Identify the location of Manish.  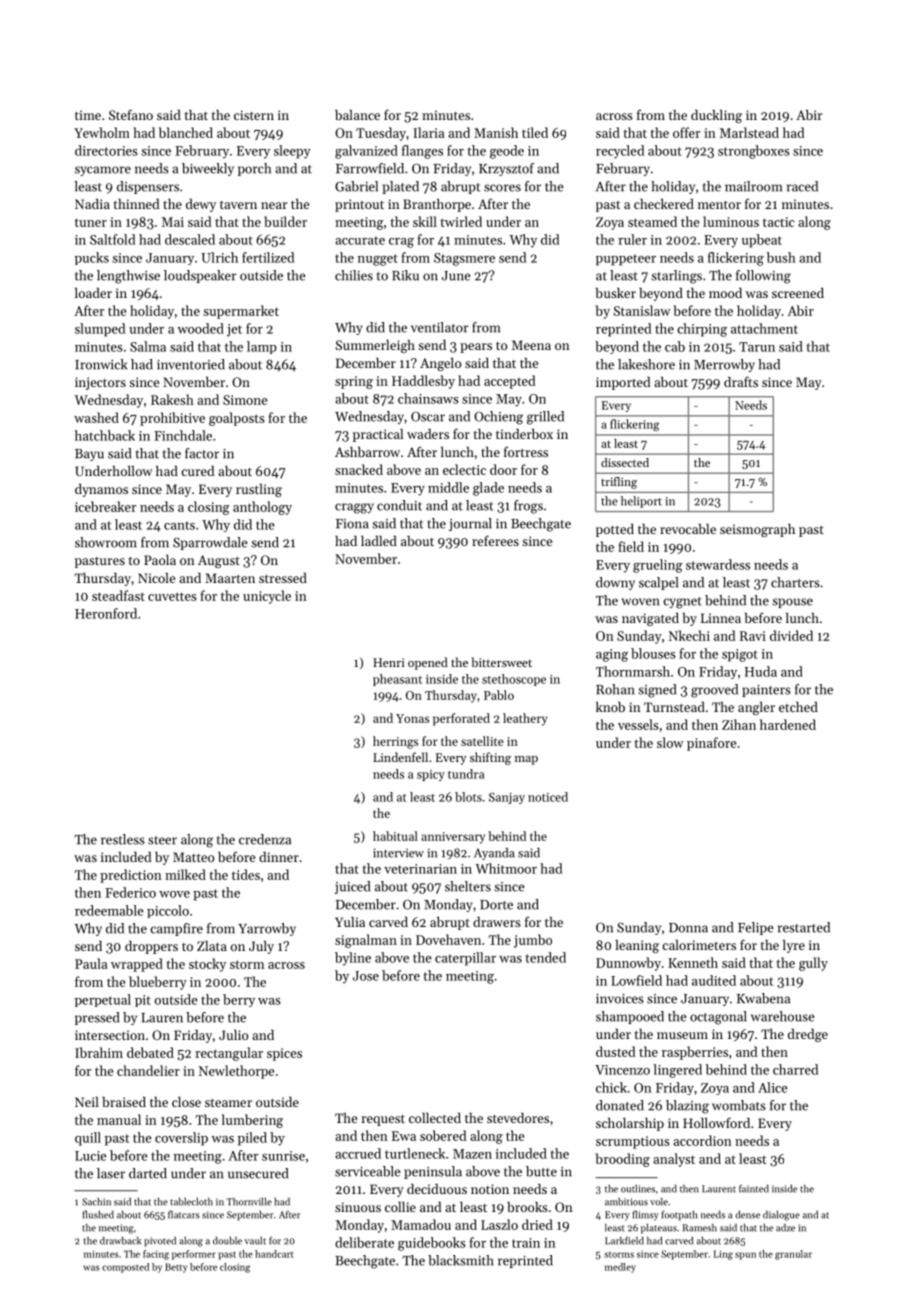
(496, 132).
